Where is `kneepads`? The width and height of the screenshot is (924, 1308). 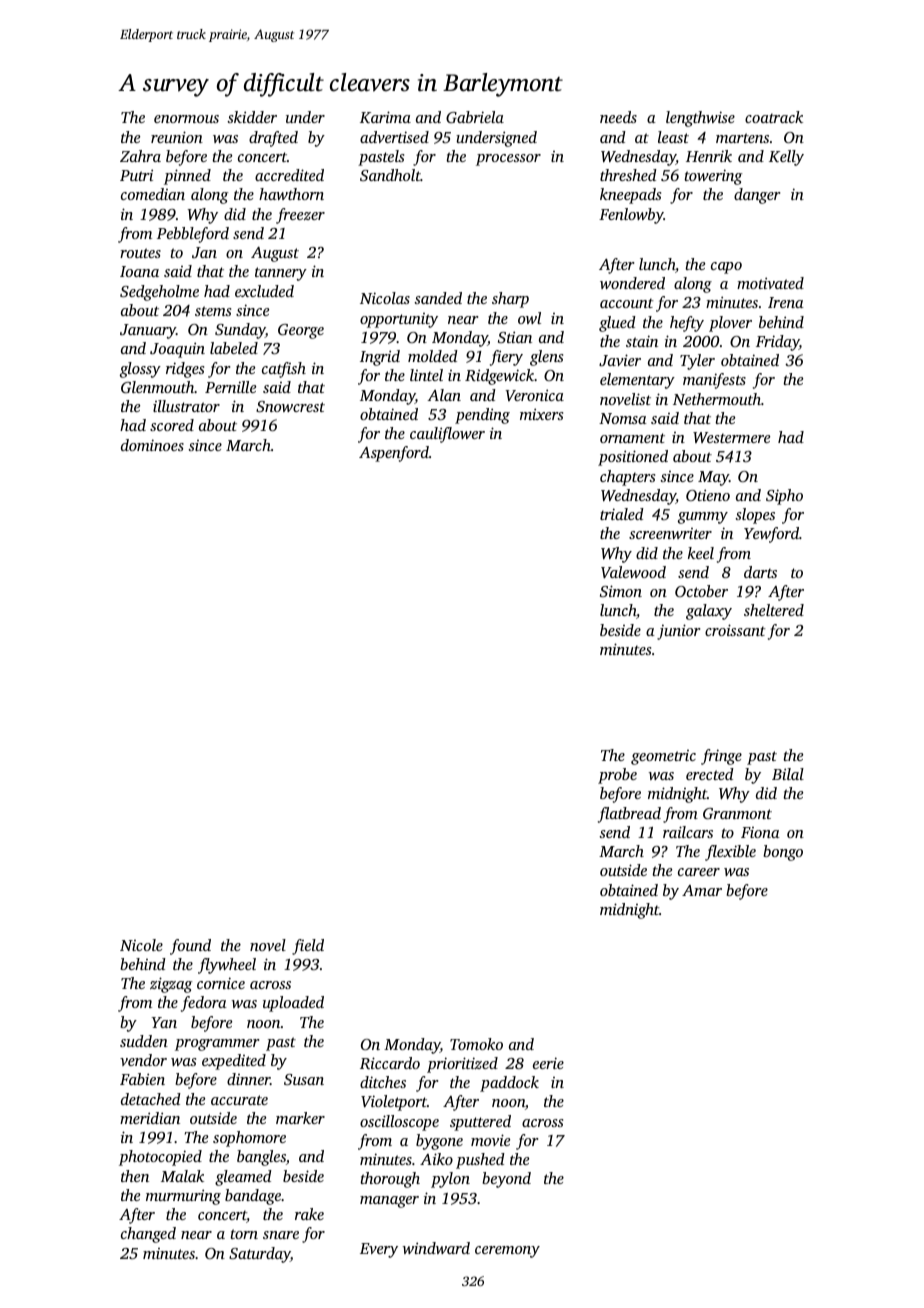 kneepads is located at coordinates (630, 196).
